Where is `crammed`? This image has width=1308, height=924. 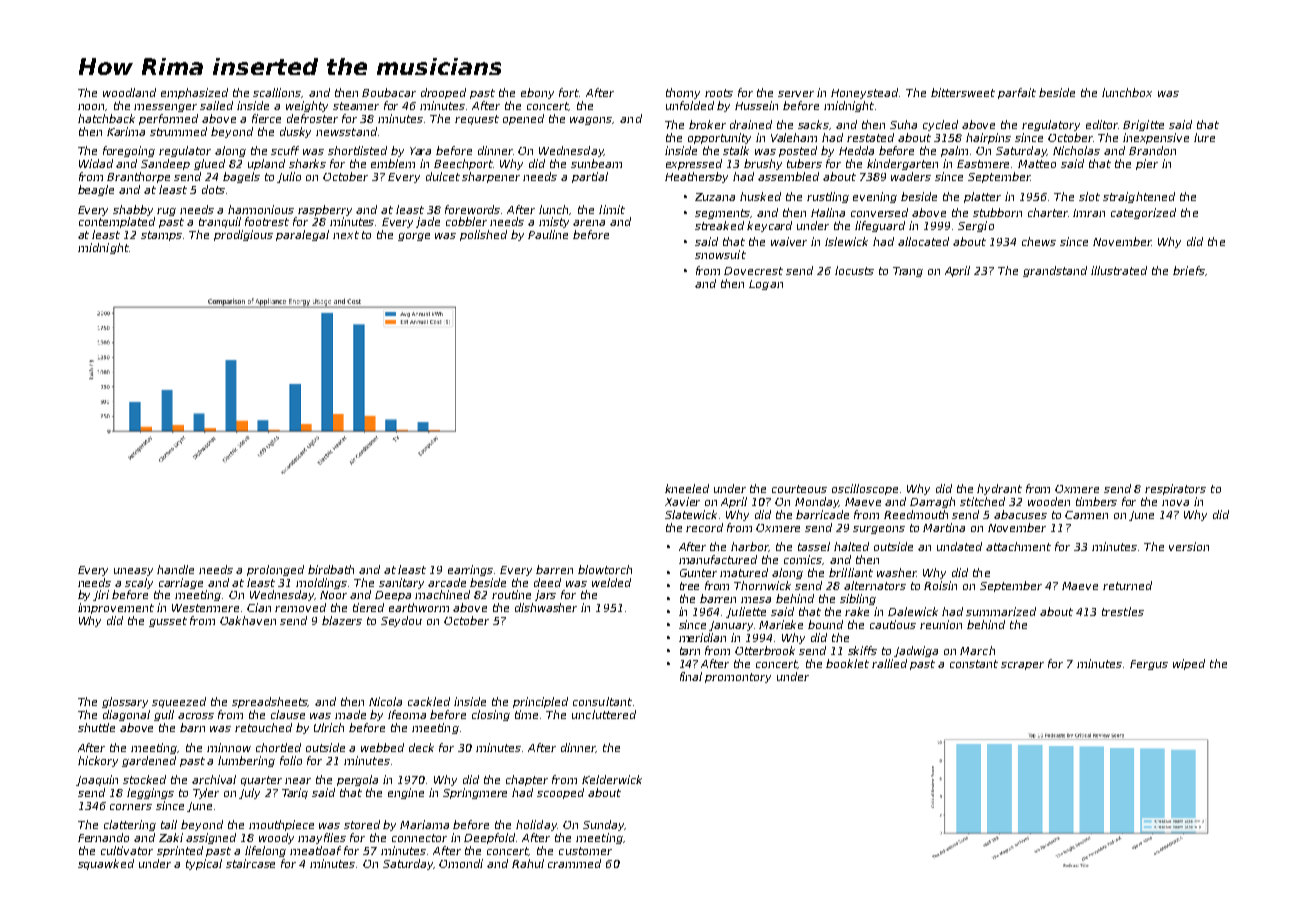
crammed is located at coordinates (574, 863).
